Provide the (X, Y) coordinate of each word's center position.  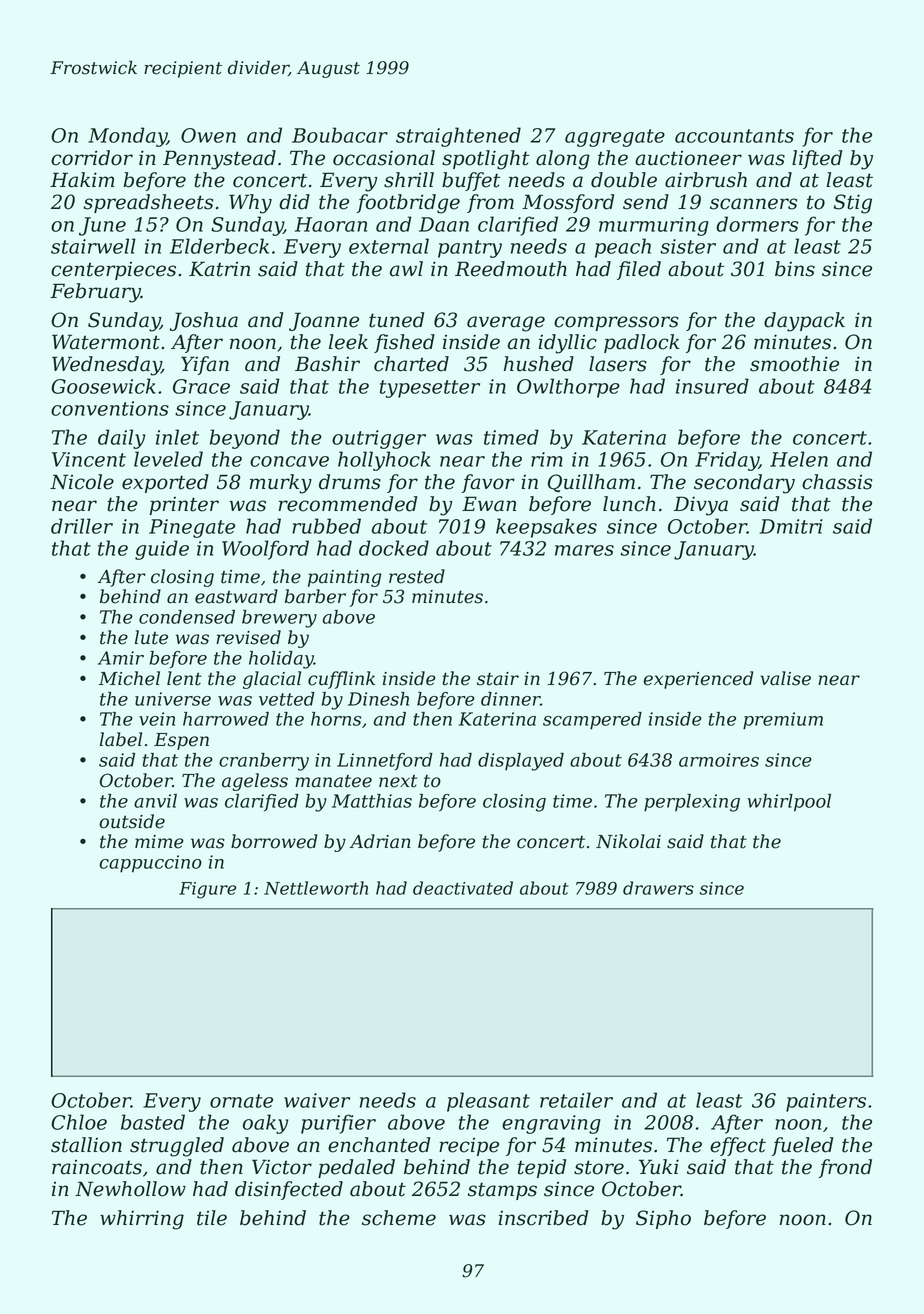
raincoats (97, 1167)
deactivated (463, 888)
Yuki (659, 1167)
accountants (734, 136)
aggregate (615, 138)
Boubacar (340, 135)
